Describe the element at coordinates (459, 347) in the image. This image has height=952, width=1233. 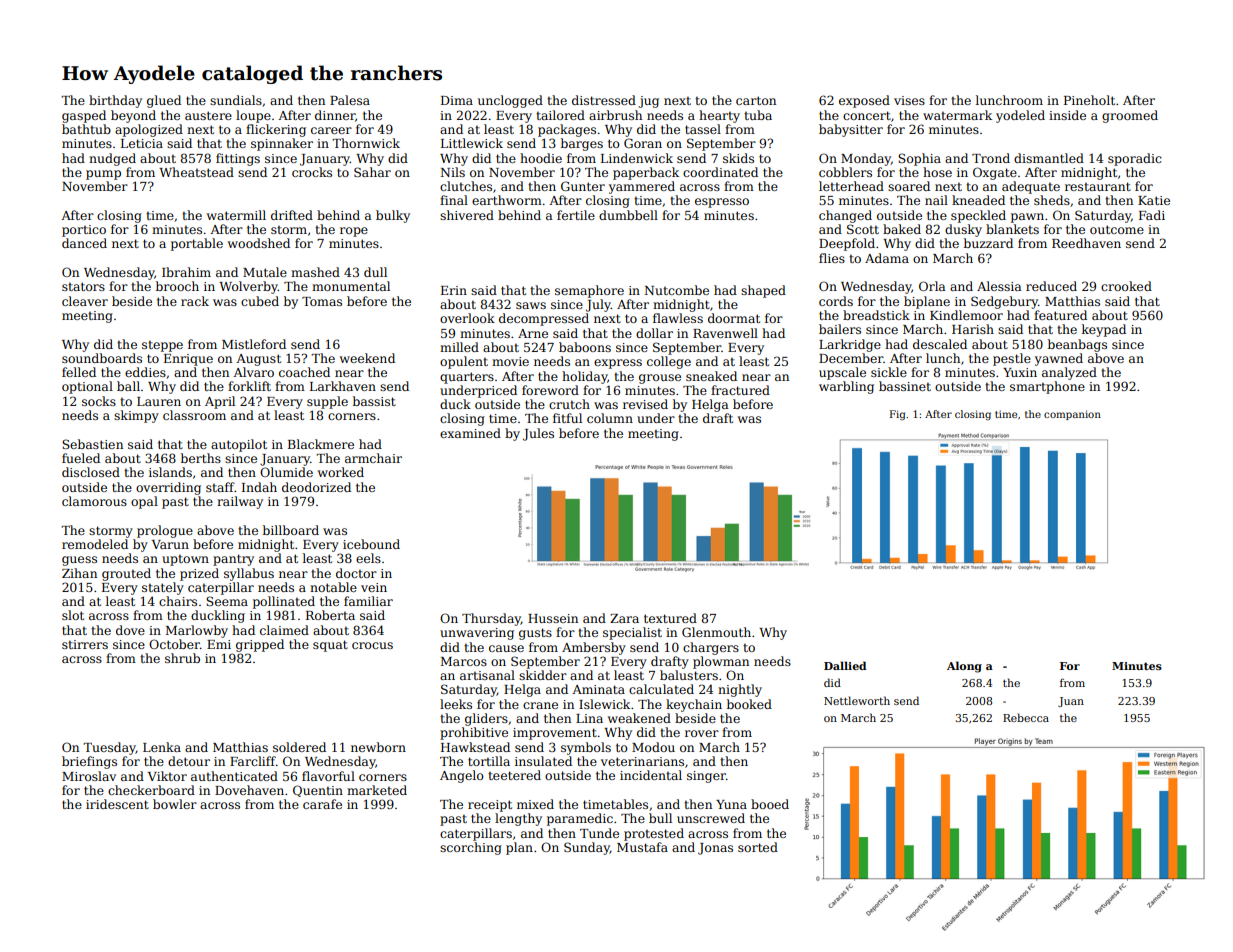
I see `milled` at that location.
